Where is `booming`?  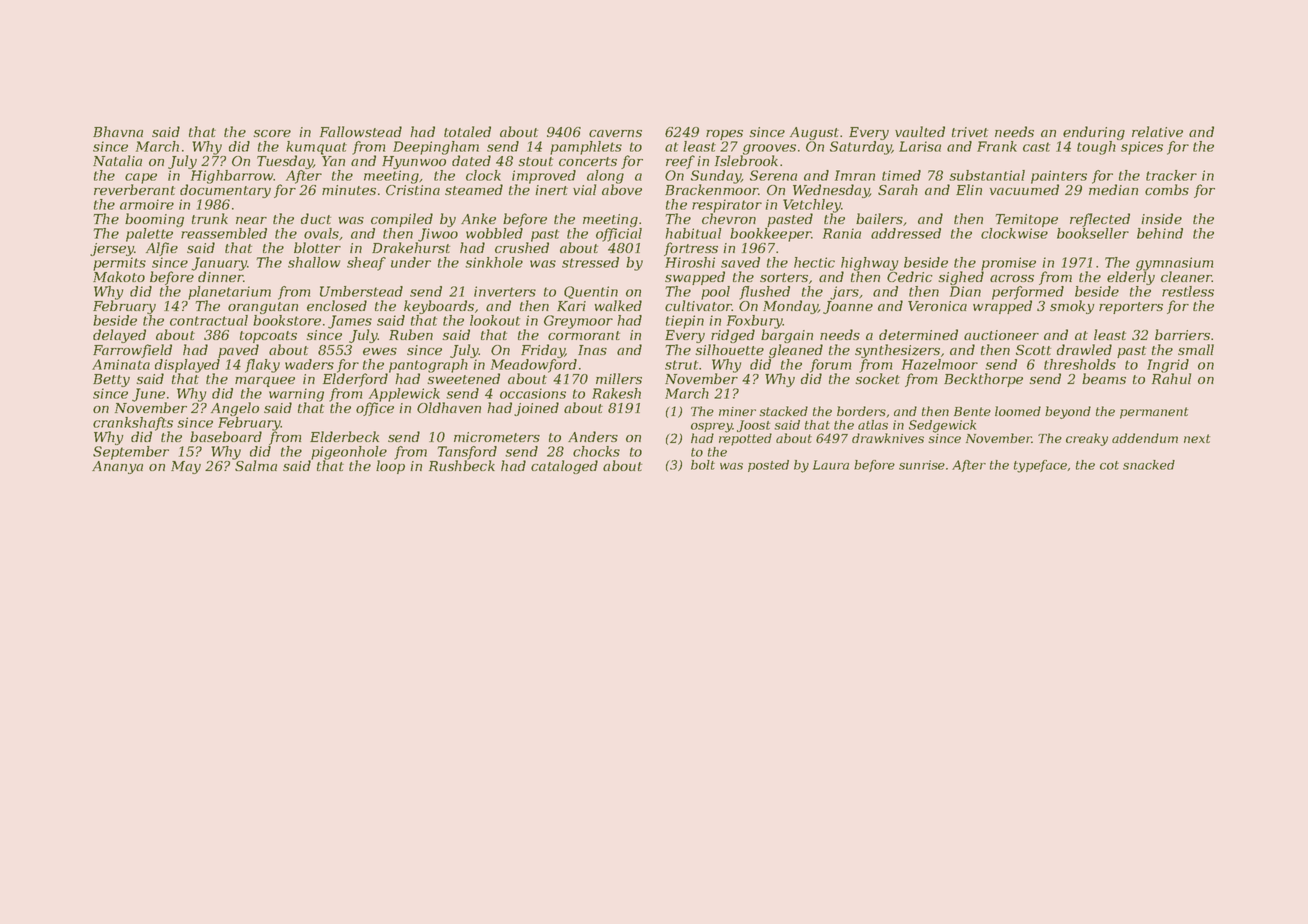 booming is located at coordinates (154, 220).
